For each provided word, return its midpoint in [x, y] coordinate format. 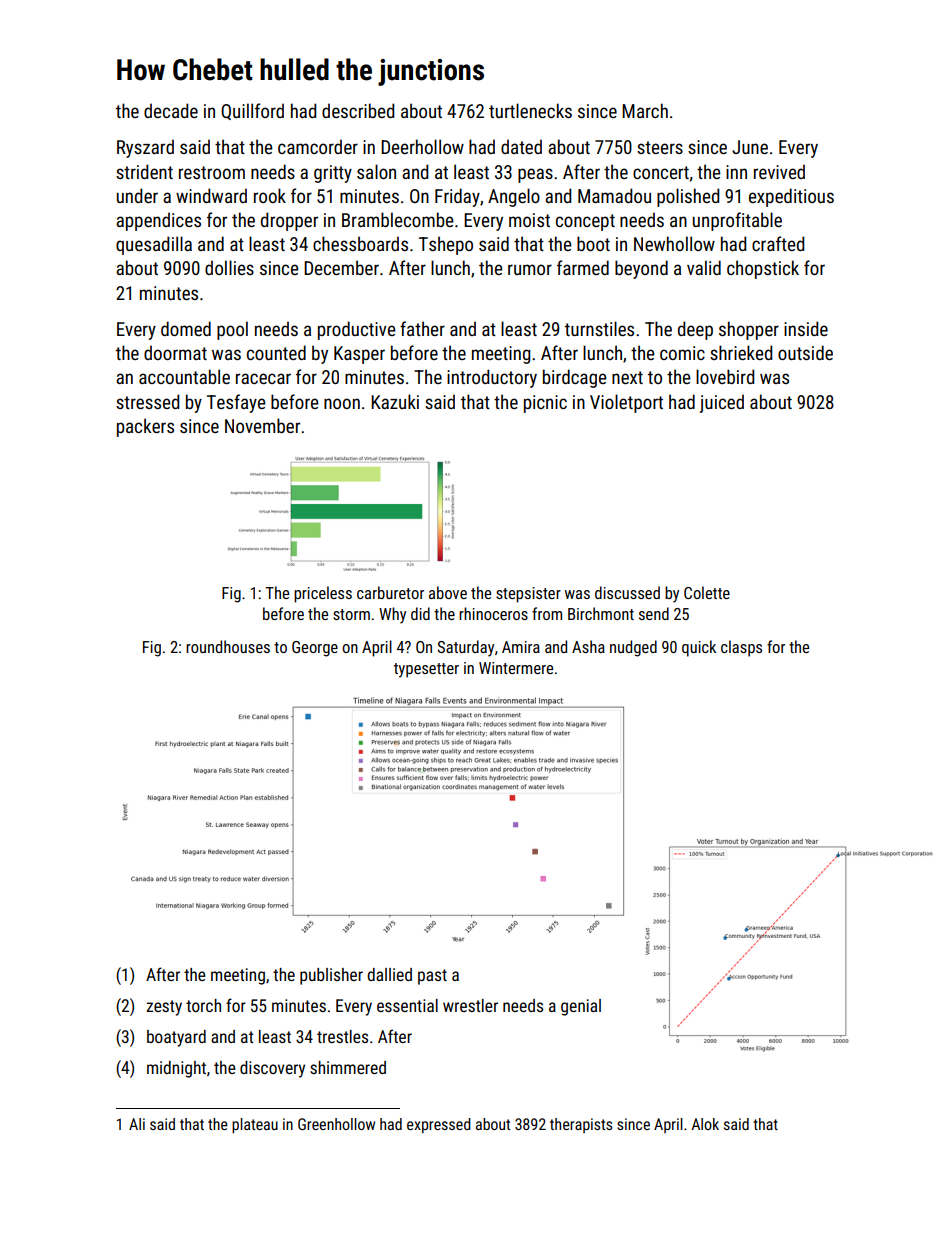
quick [699, 648]
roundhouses [228, 646]
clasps [741, 648]
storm [351, 614]
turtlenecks [530, 110]
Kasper [359, 355]
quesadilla [154, 245]
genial [581, 1007]
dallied [389, 974]
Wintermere [516, 668]
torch [203, 1005]
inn [736, 172]
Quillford [252, 111]
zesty [164, 1008]
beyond [641, 269]
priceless [323, 594]
